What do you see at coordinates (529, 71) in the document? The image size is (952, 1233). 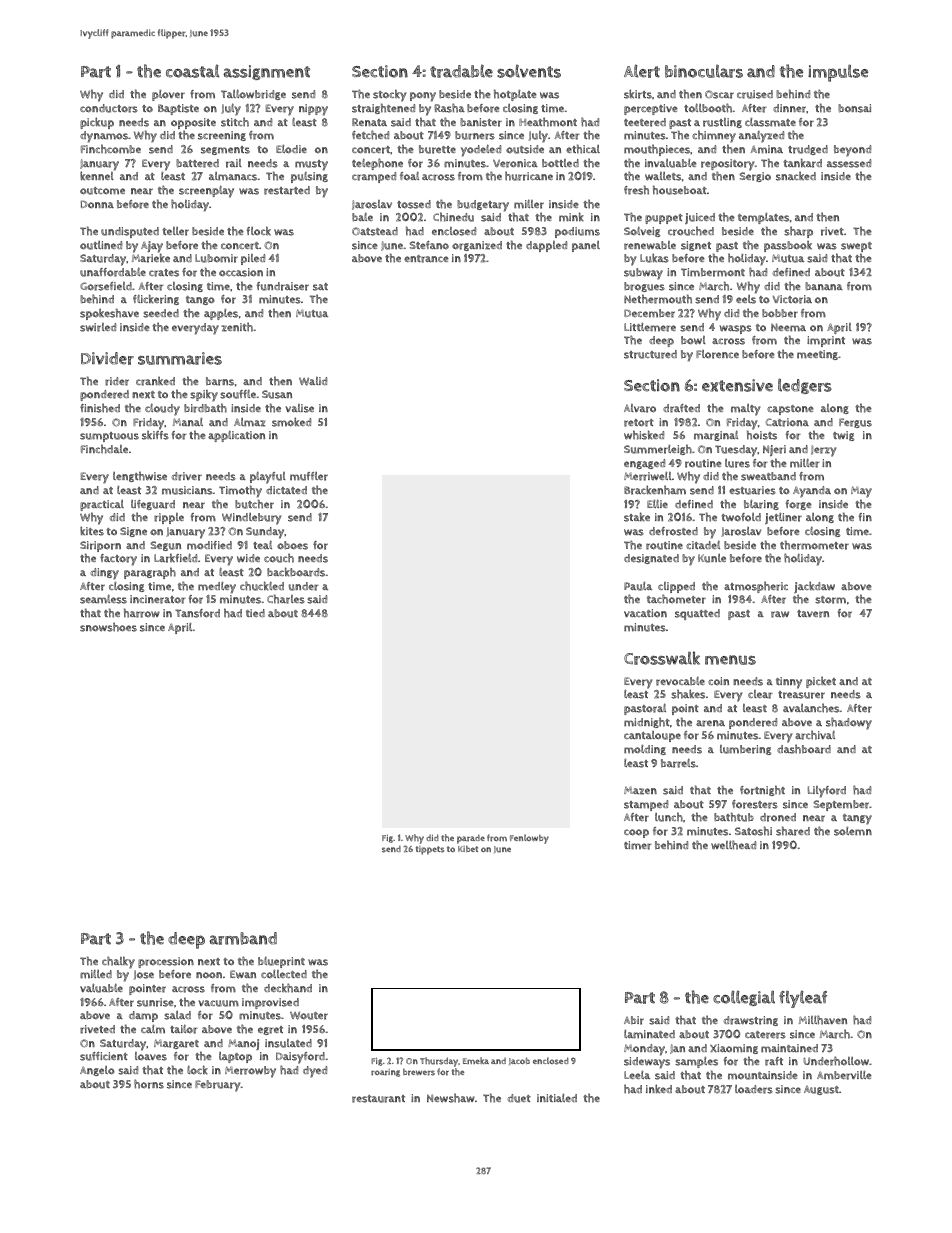 I see `solvents` at bounding box center [529, 71].
